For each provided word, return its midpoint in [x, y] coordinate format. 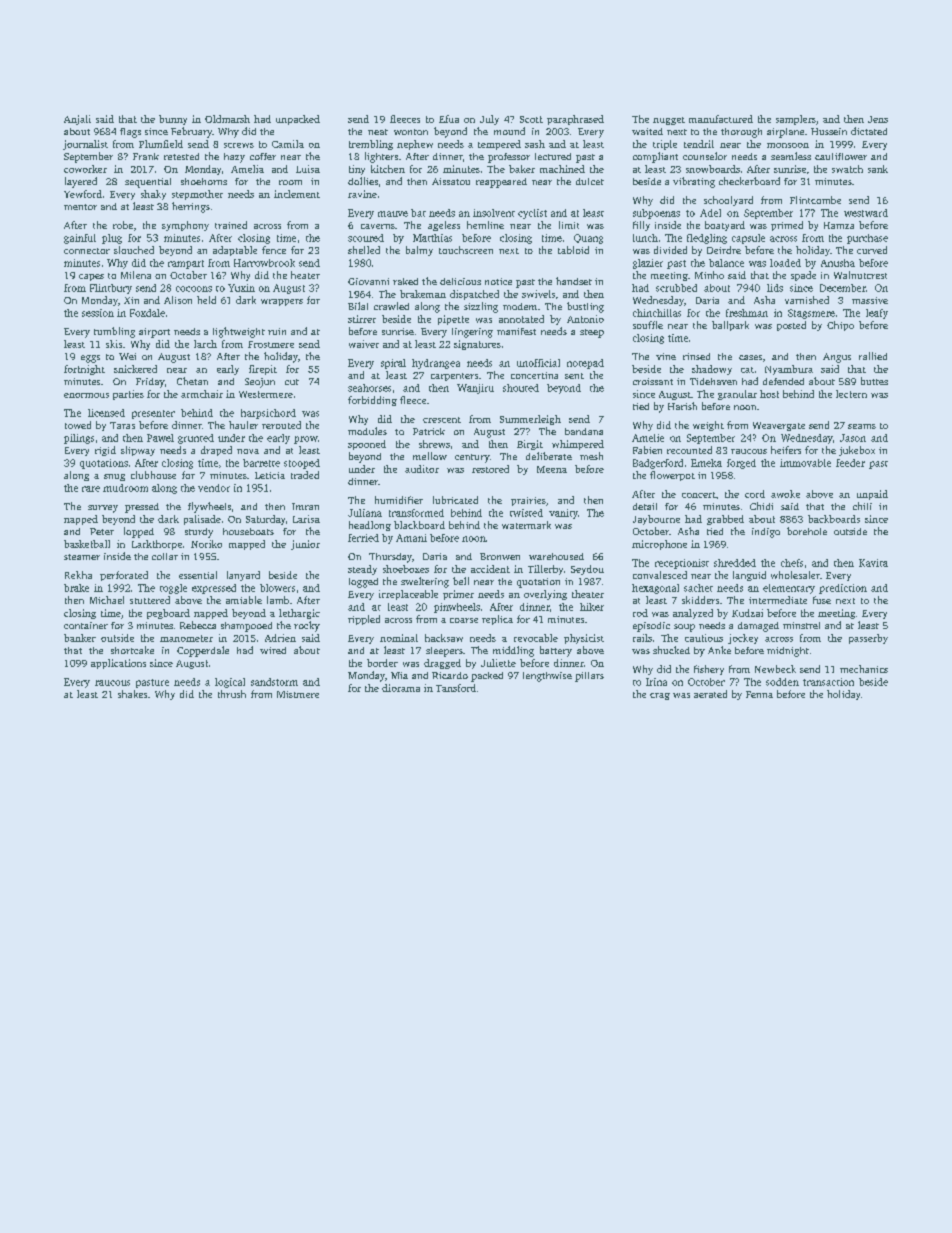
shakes [132, 694]
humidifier [399, 500]
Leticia [270, 475]
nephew [415, 145]
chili [862, 506]
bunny [173, 120]
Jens [878, 119]
